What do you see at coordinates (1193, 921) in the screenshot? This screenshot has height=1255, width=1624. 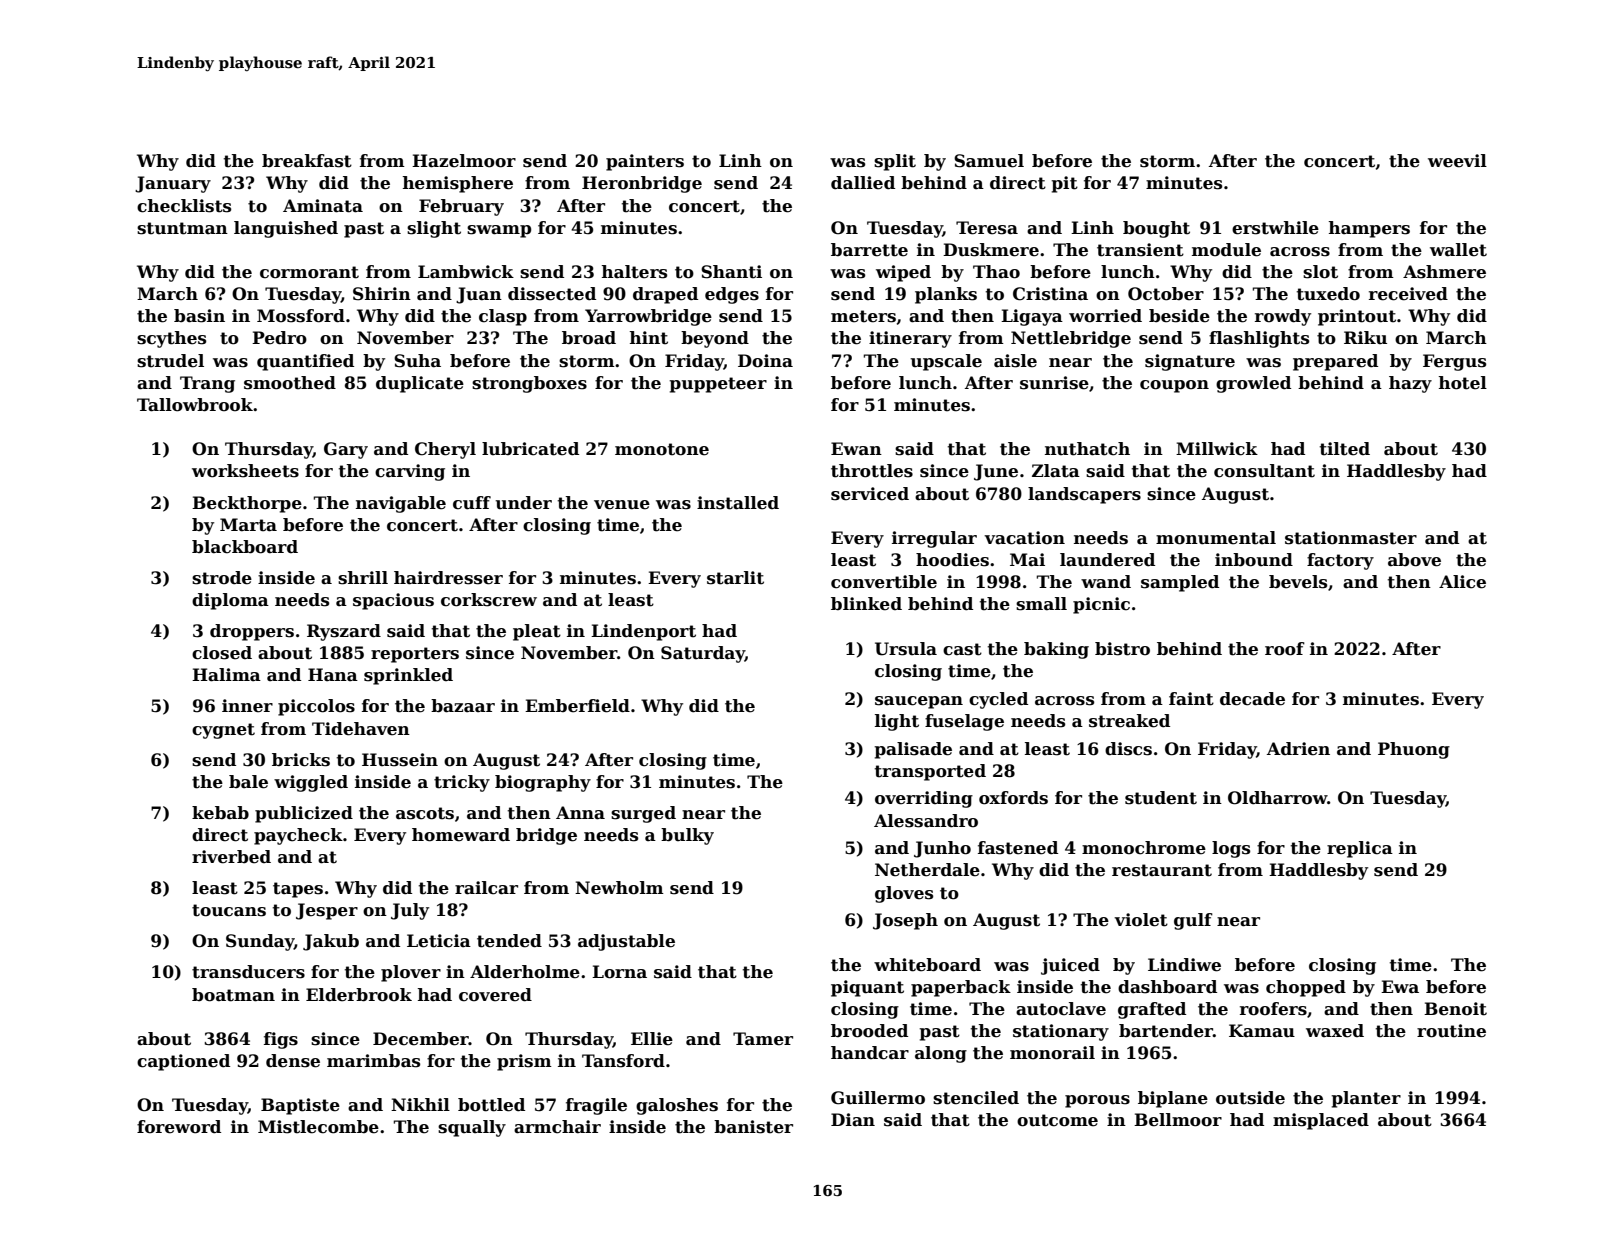 I see `gulf` at bounding box center [1193, 921].
